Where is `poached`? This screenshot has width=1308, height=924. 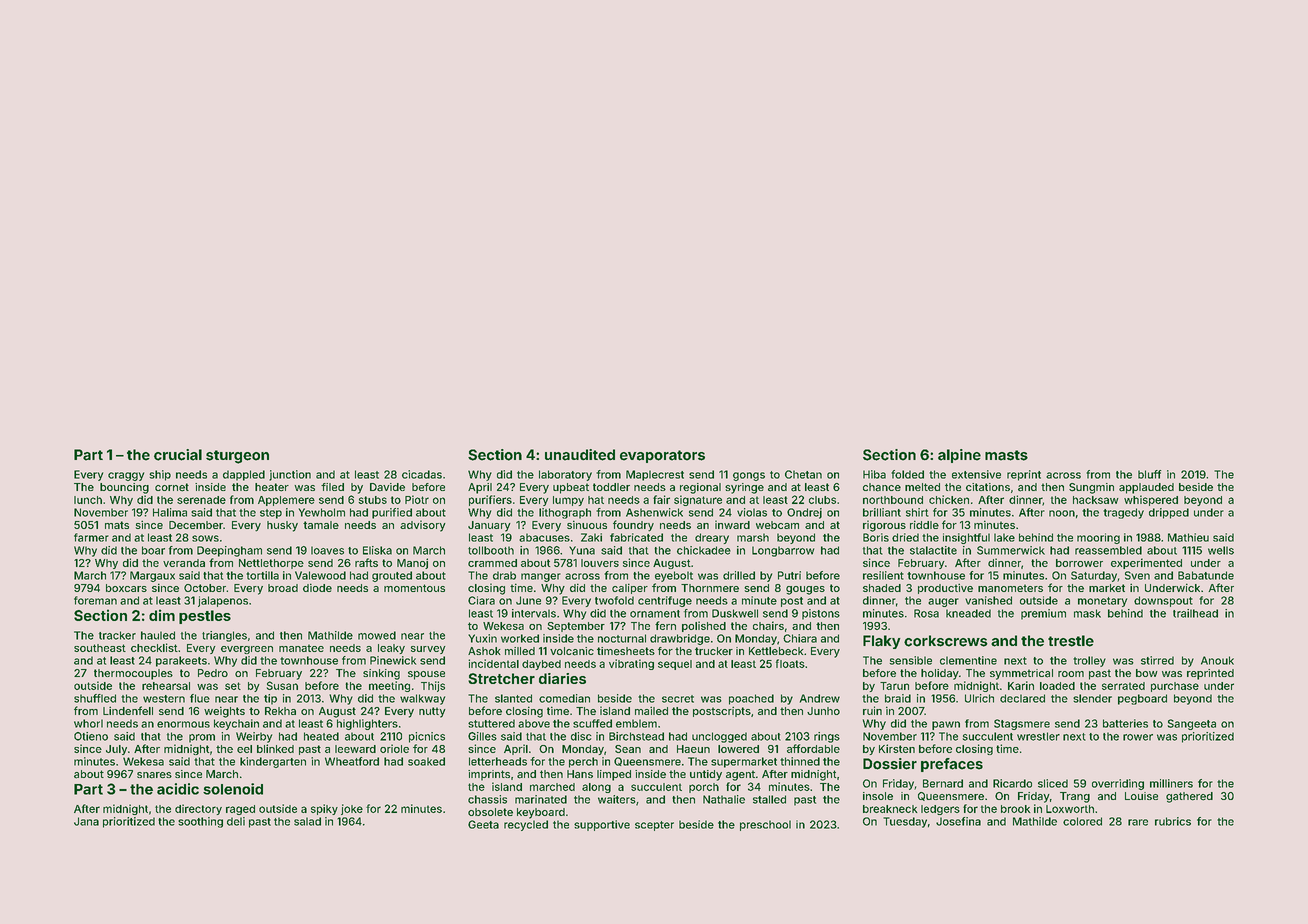
poached is located at coordinates (751, 699).
